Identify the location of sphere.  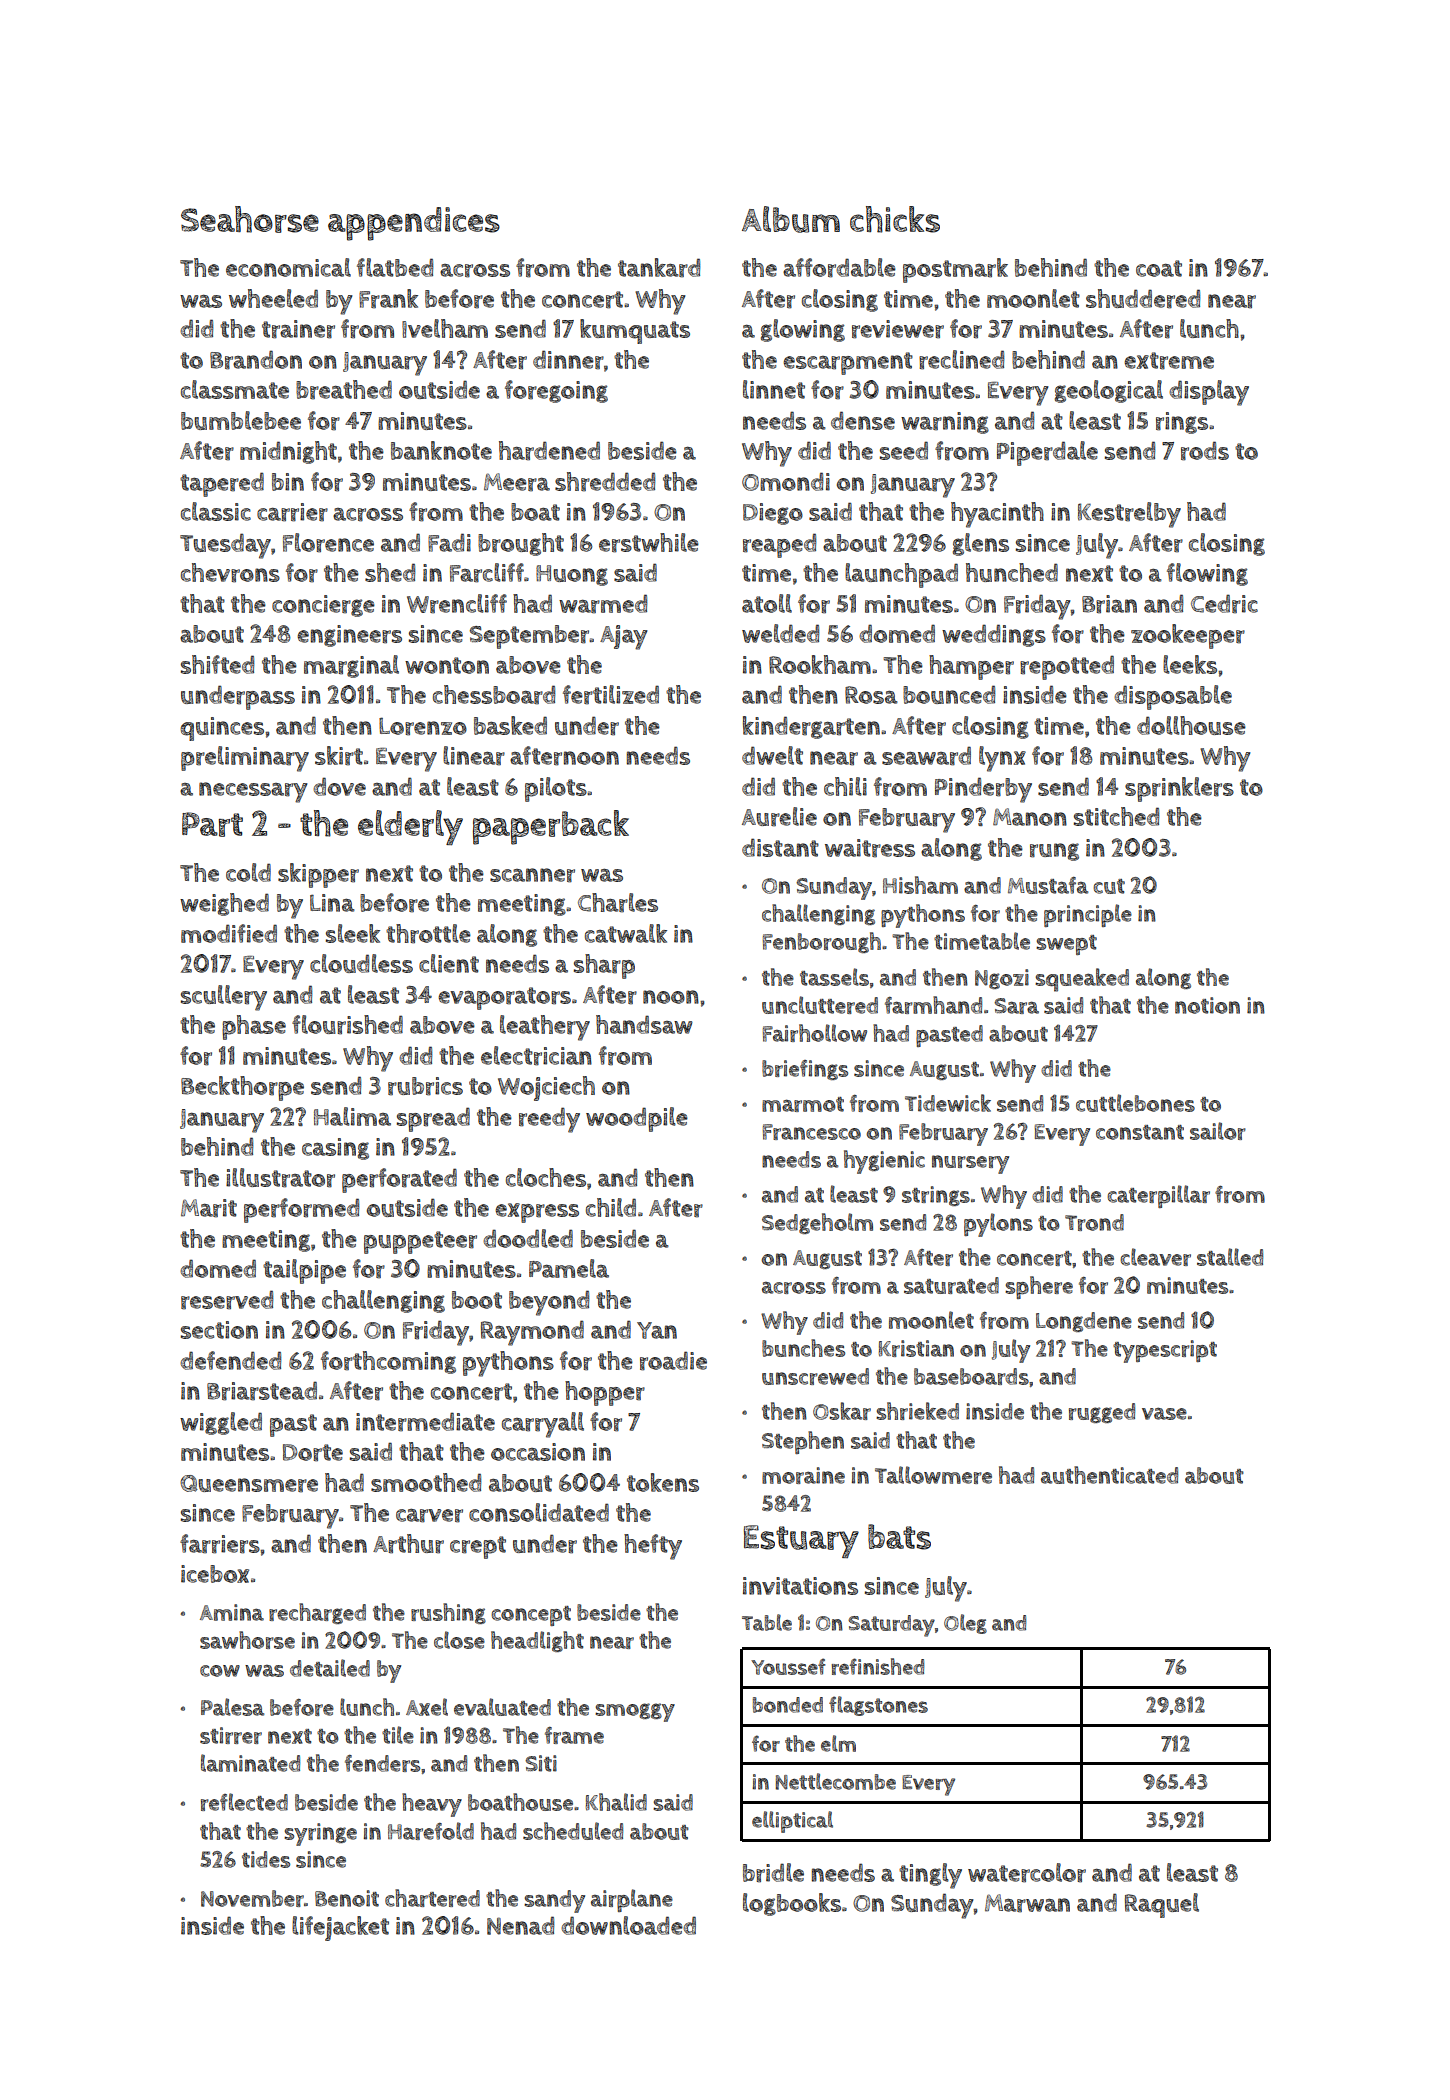
(1039, 1287).
